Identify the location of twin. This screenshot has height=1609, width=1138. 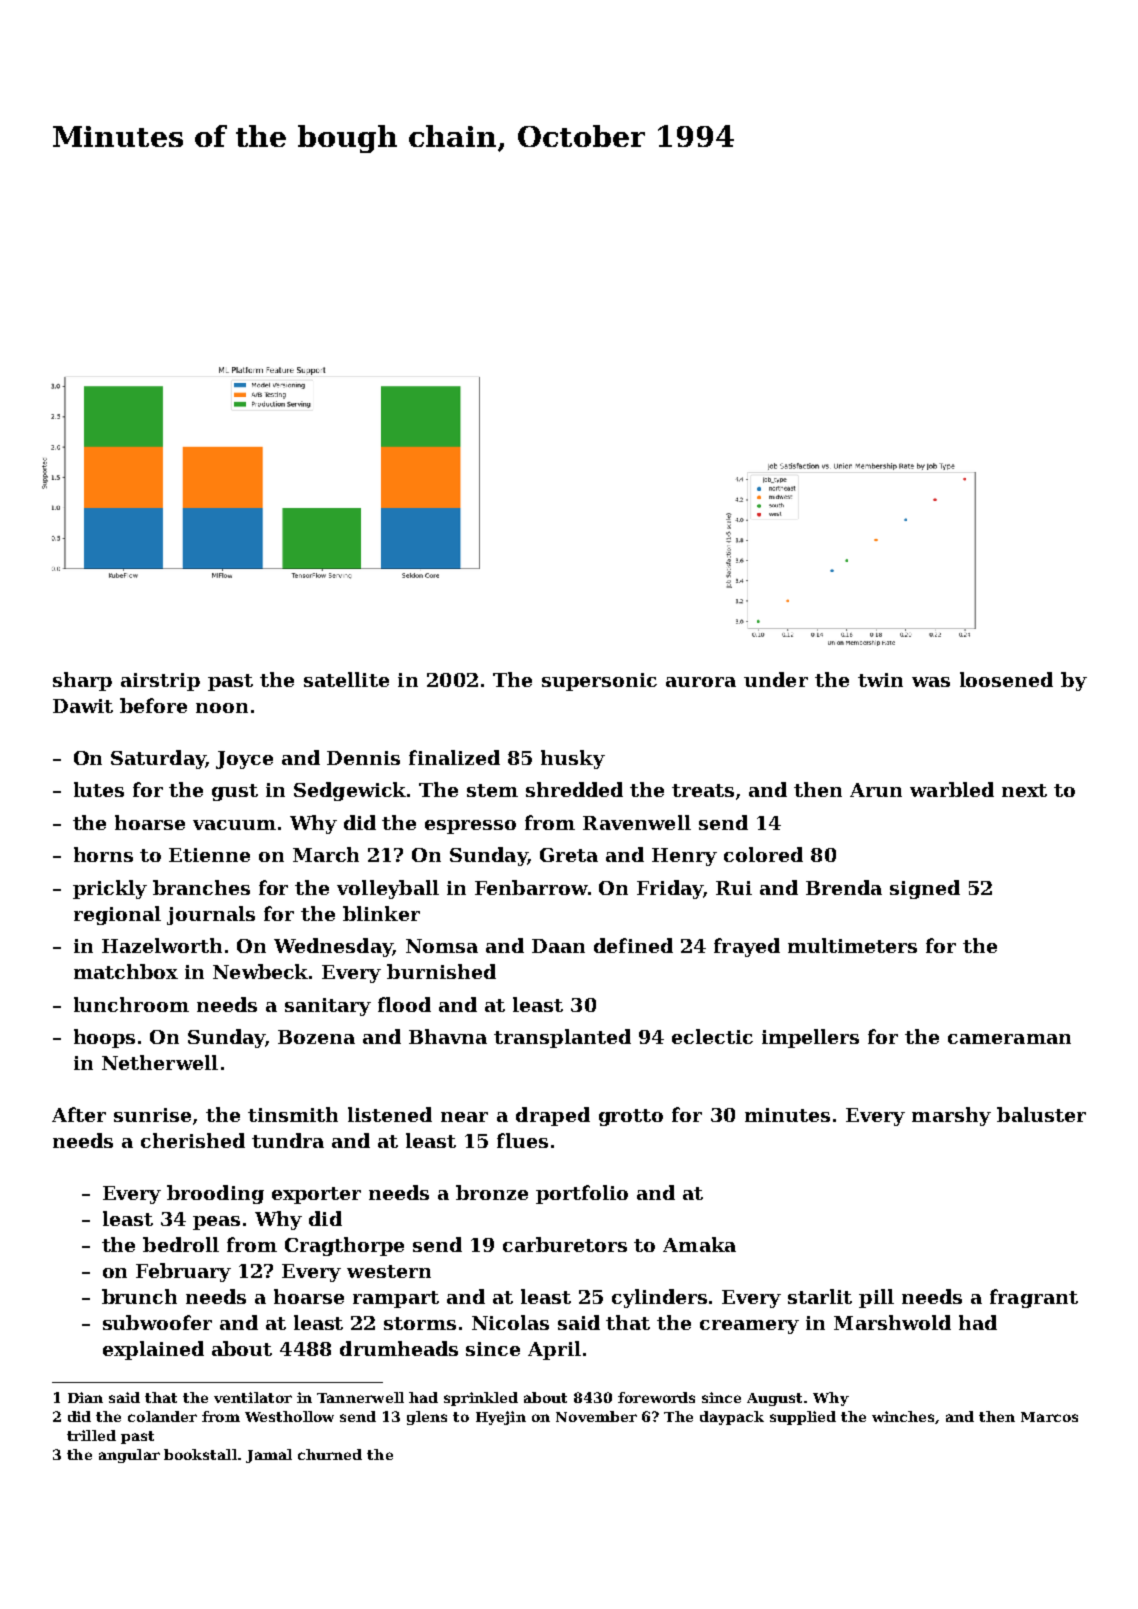
(880, 680).
